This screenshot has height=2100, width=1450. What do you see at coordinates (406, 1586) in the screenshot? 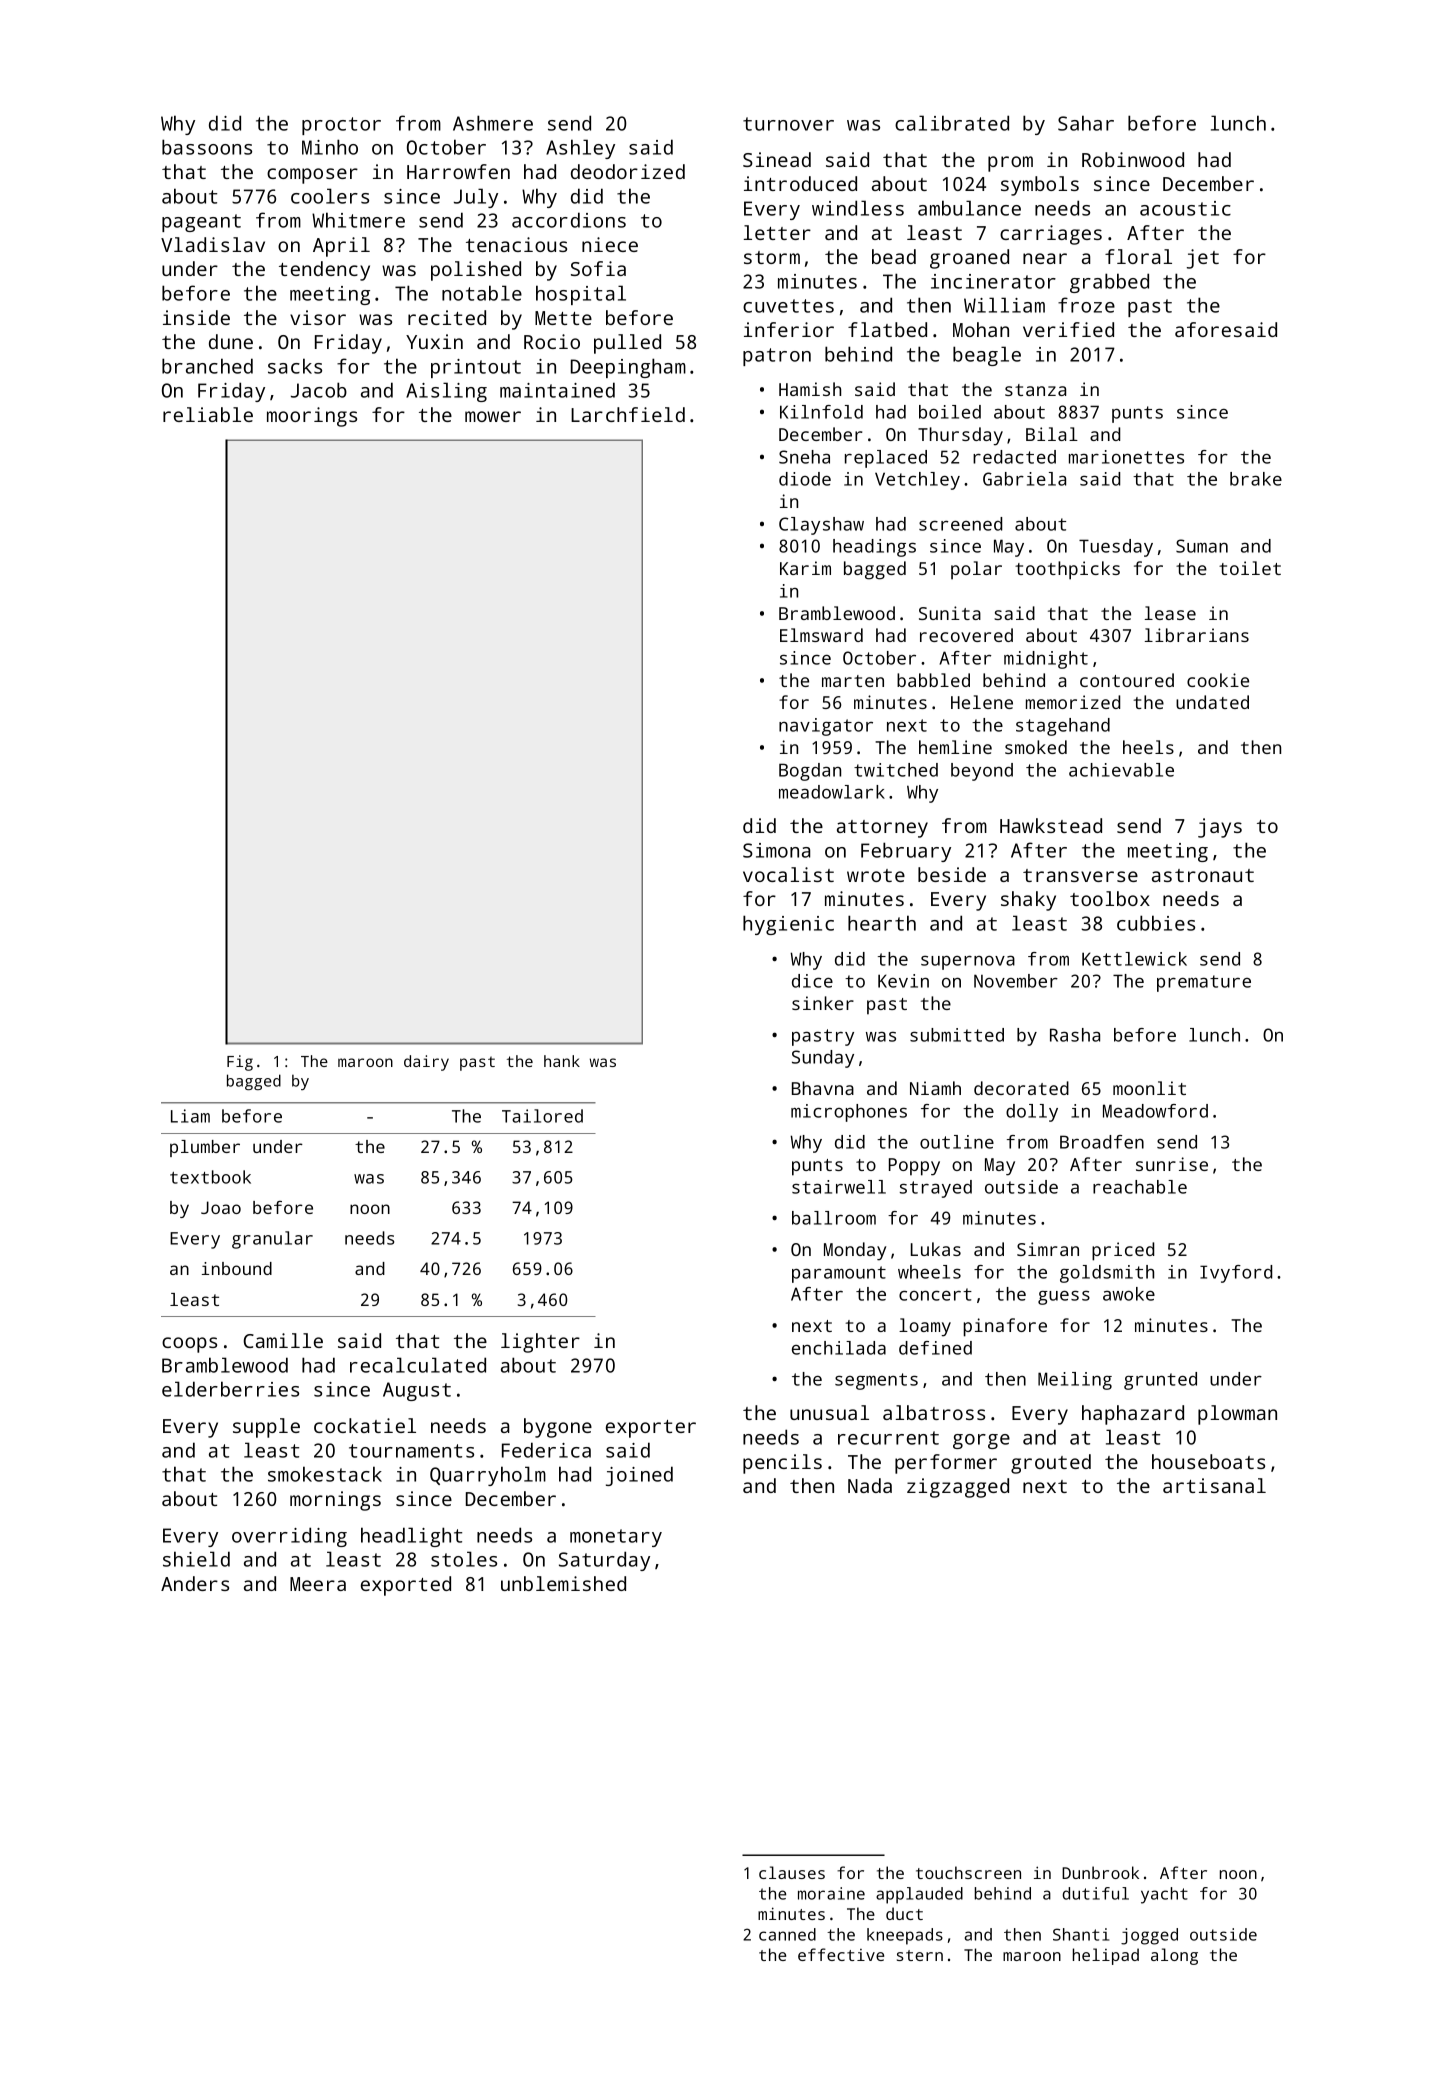
I see `exported` at bounding box center [406, 1586].
